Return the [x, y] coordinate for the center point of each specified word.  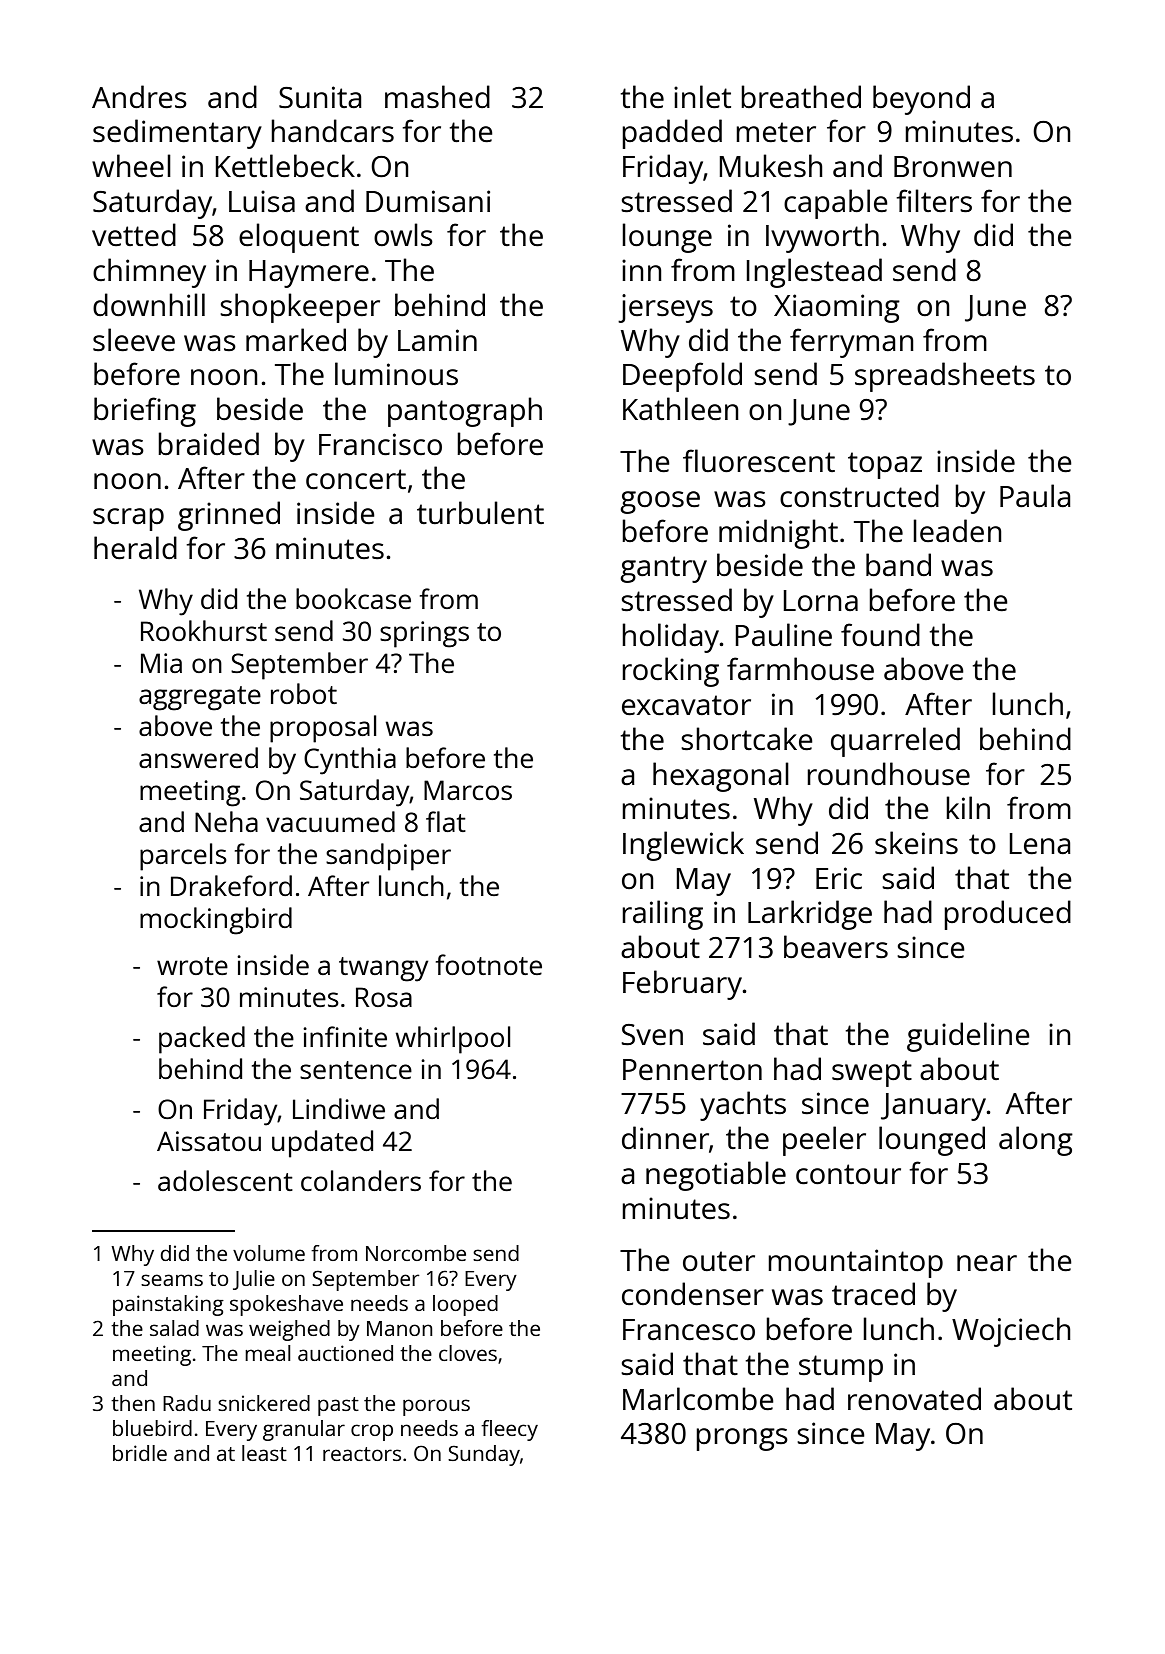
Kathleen [681, 409]
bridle [140, 1453]
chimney [149, 273]
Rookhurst [204, 630]
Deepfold [682, 377]
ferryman [852, 343]
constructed [859, 496]
